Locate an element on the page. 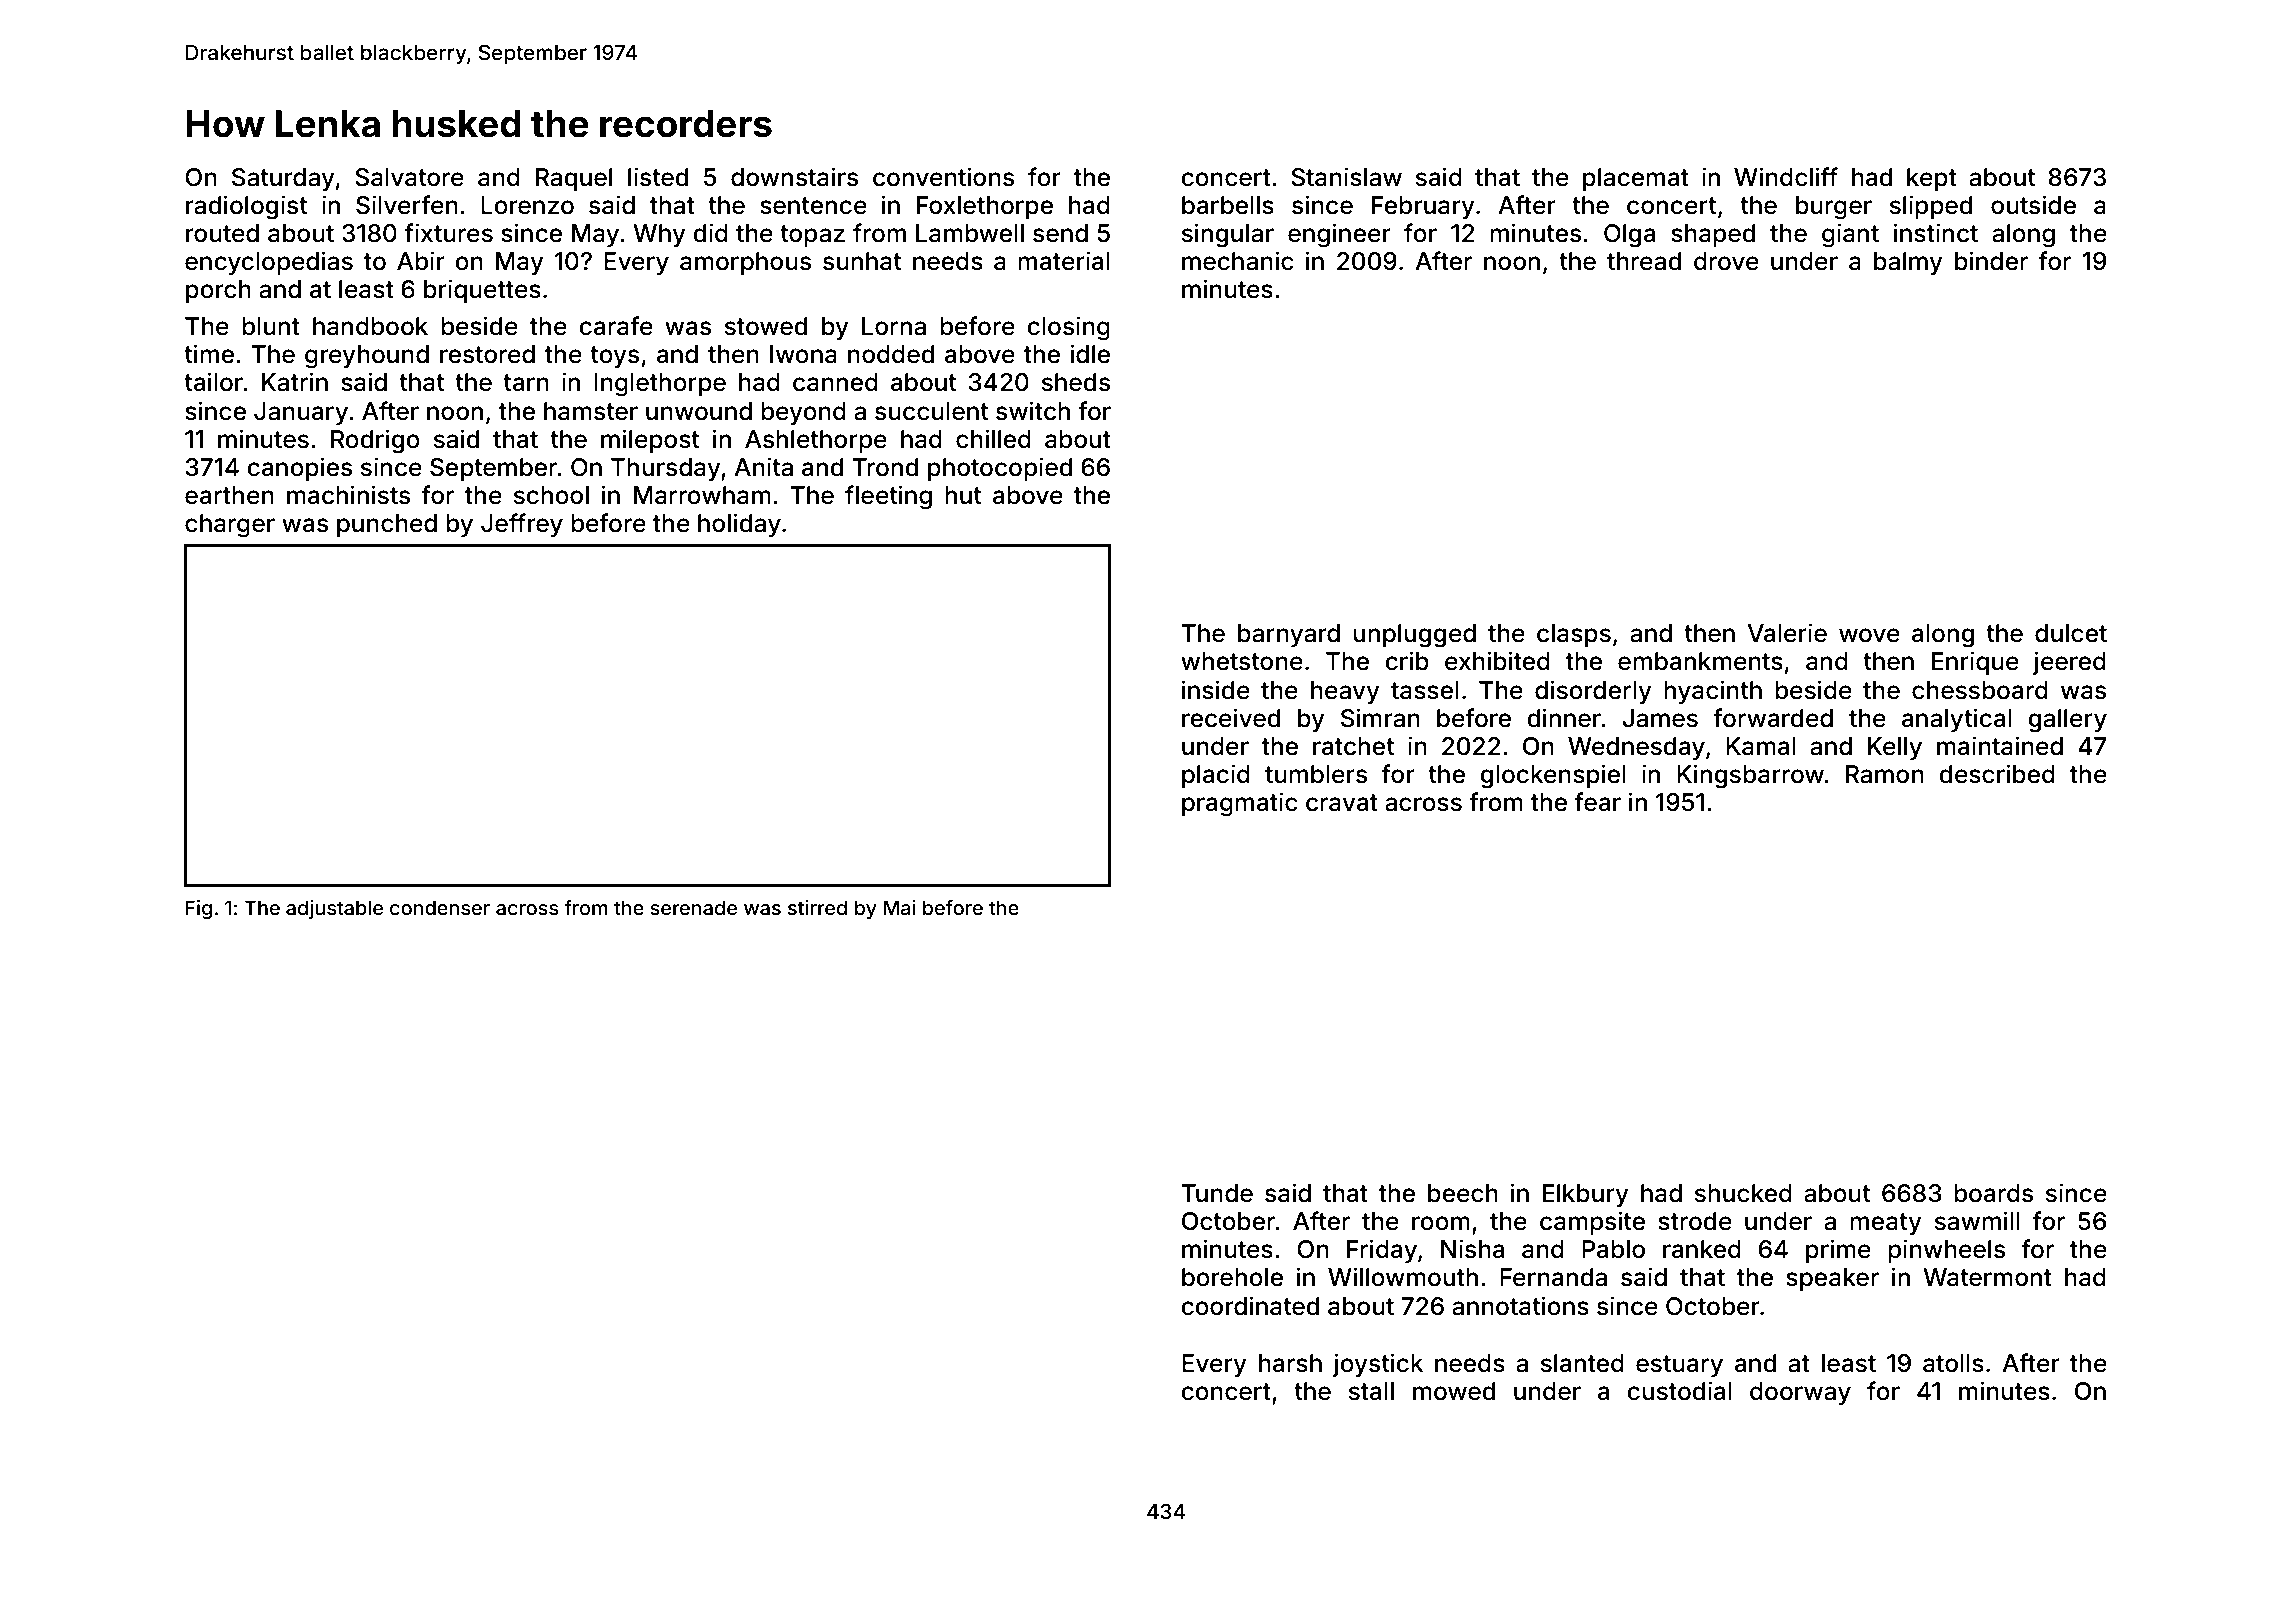 The image size is (2292, 1620). punched is located at coordinates (387, 525).
